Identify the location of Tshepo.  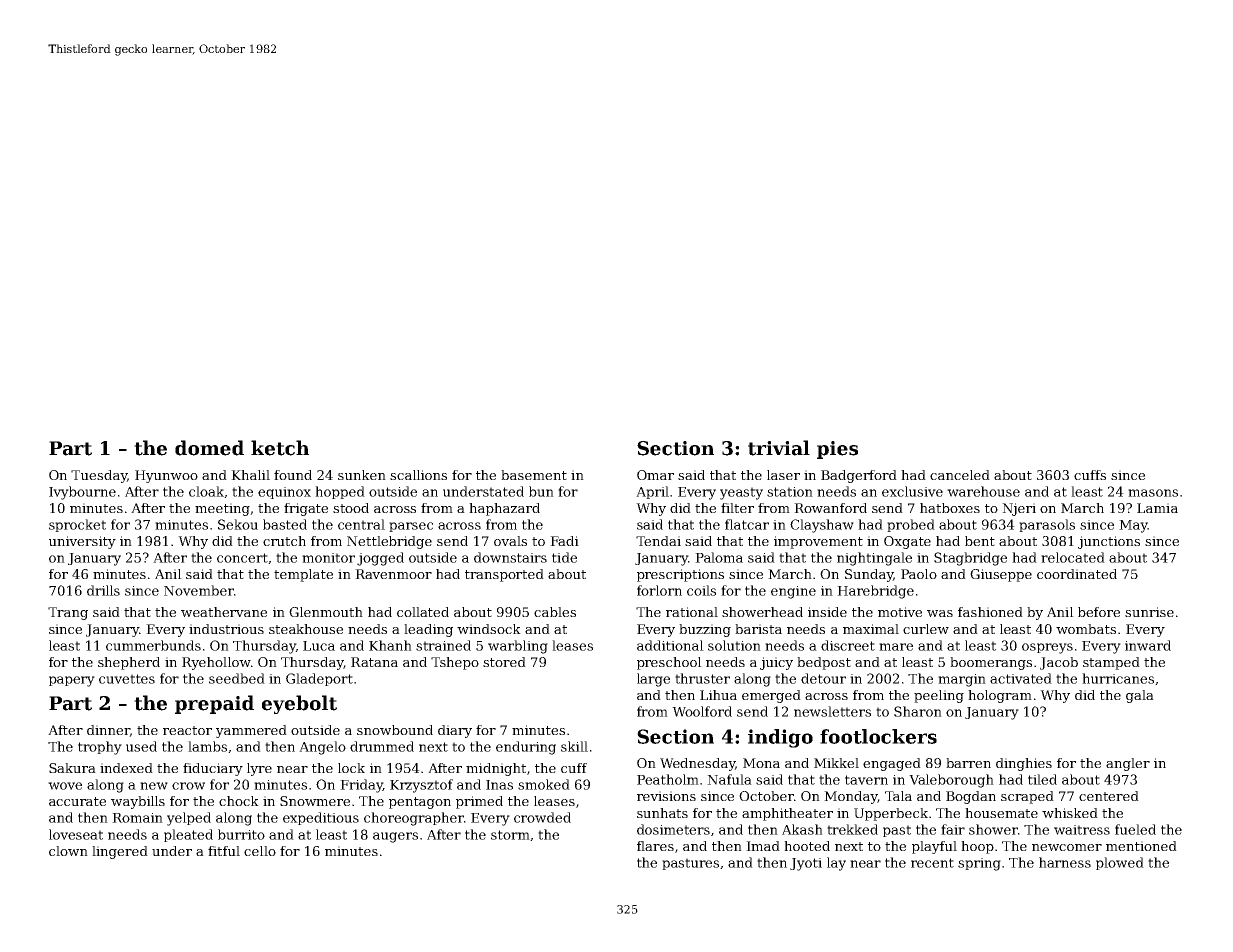
(455, 663).
